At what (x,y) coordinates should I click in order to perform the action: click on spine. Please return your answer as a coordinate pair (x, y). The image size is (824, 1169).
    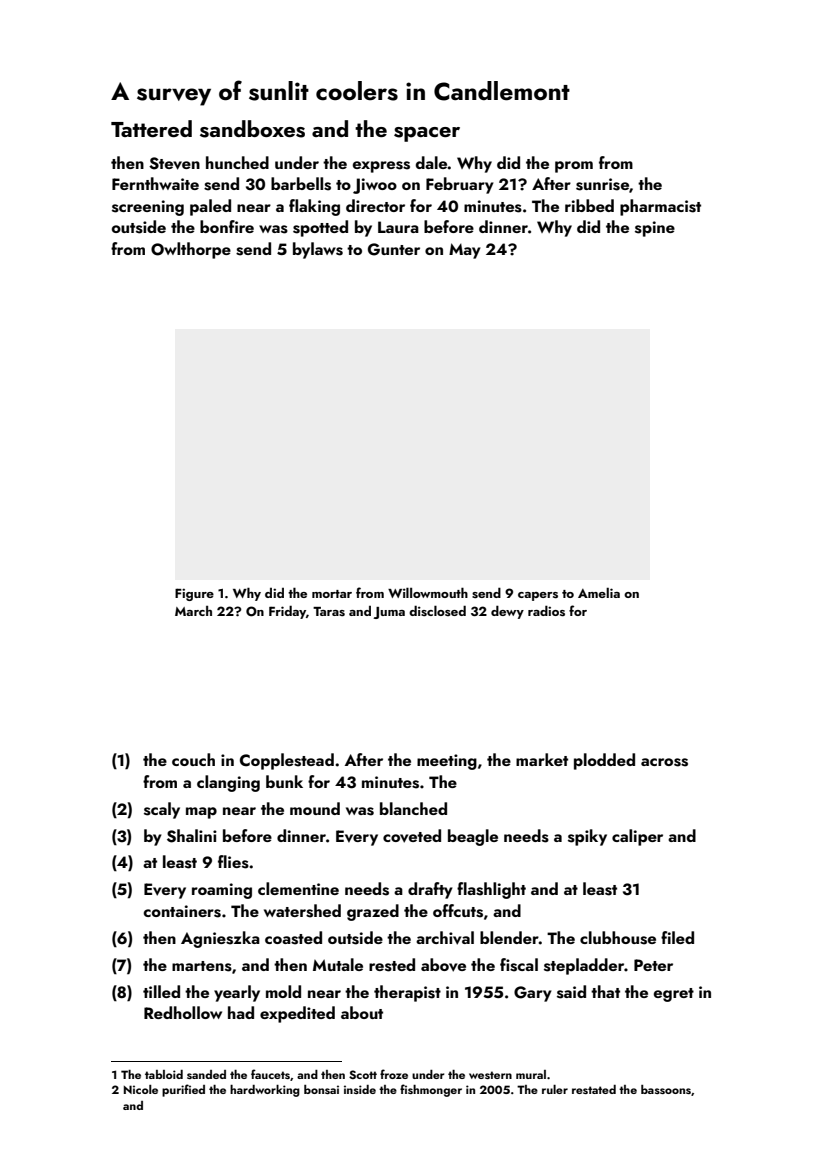
    Looking at the image, I should click on (655, 229).
